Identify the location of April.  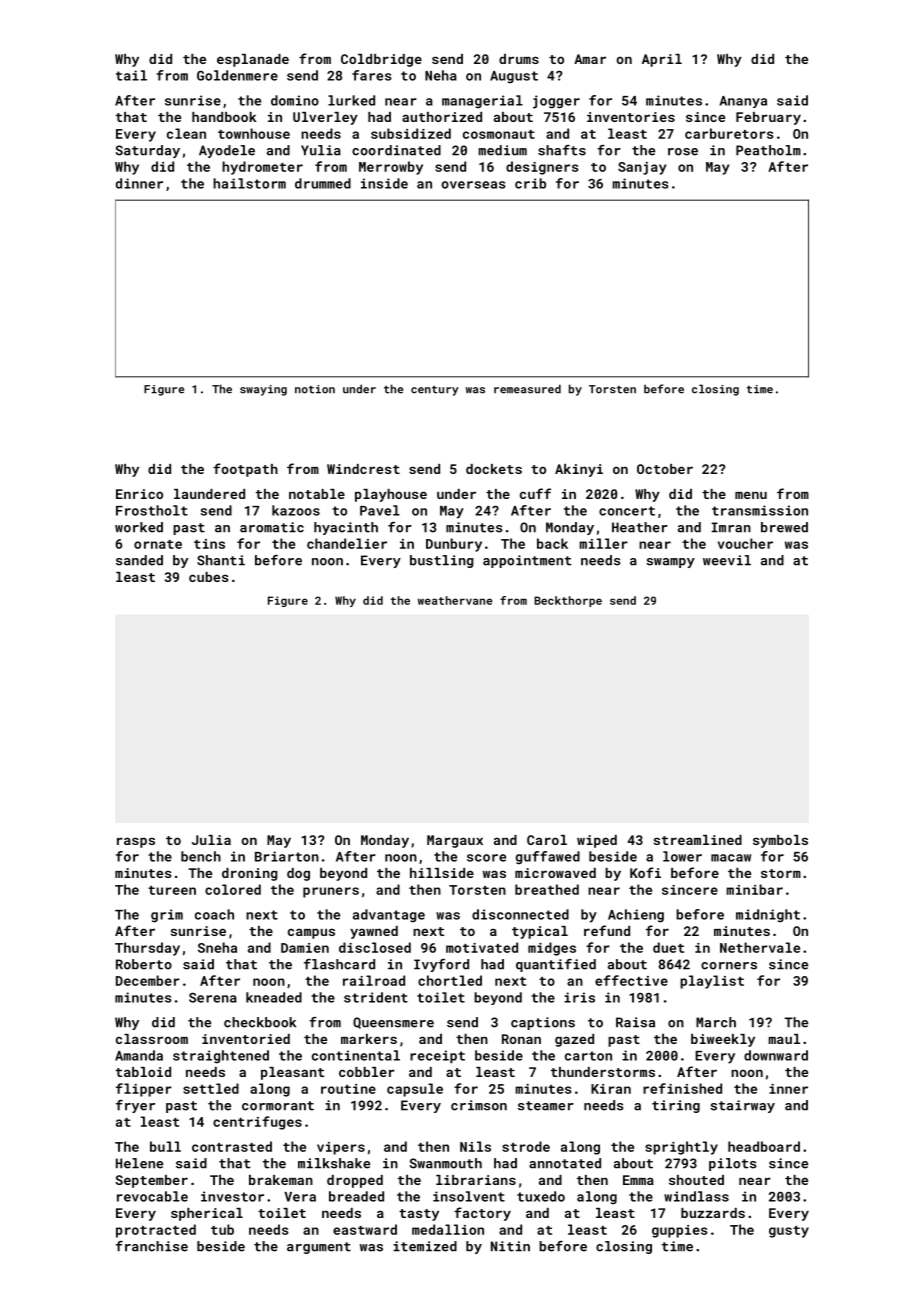
(662, 60).
